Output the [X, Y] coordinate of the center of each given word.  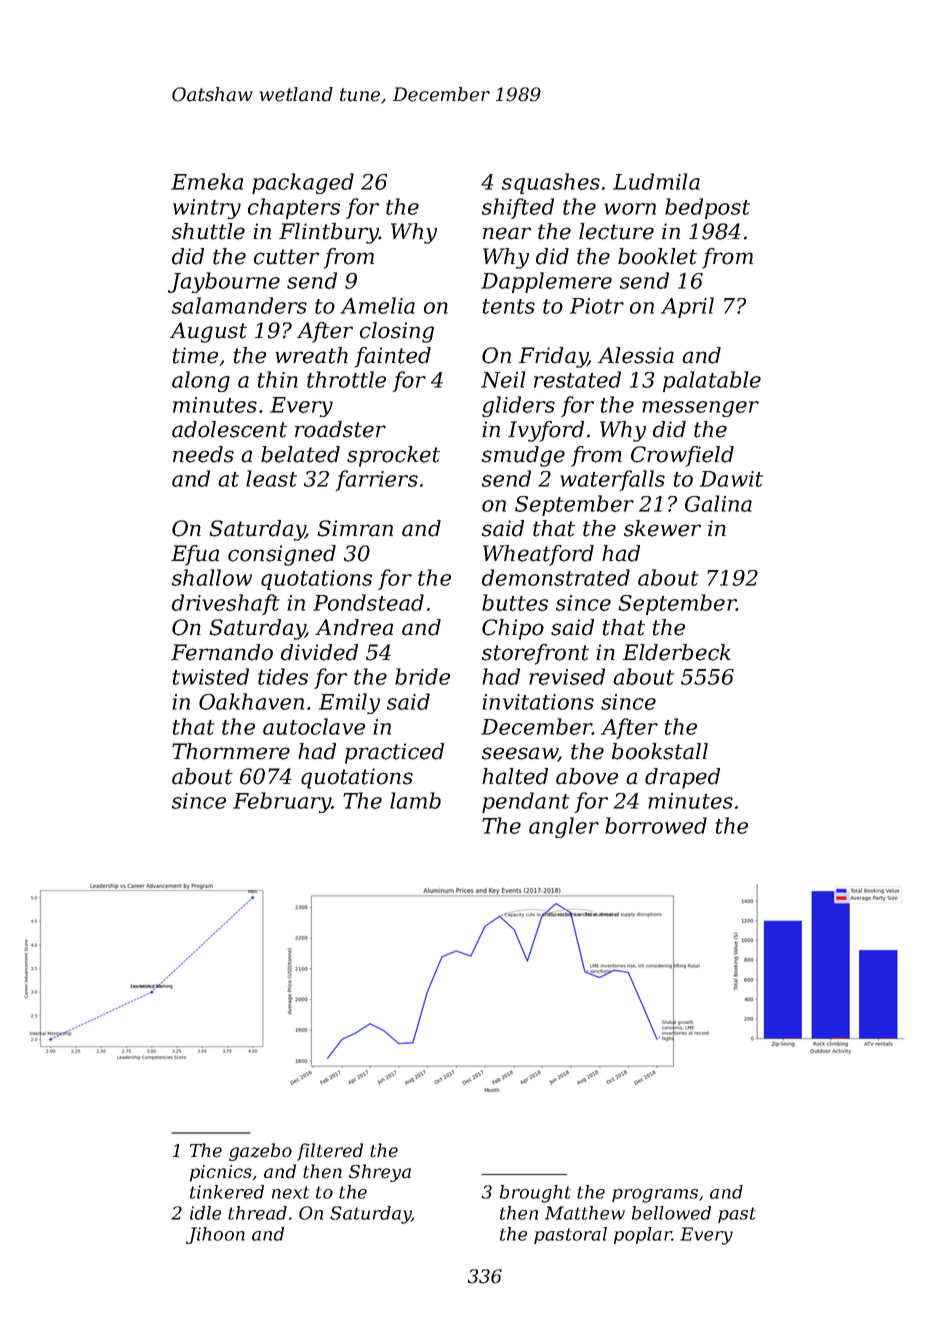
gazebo [260, 1152]
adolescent [229, 429]
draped [682, 778]
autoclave [314, 726]
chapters [294, 208]
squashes [551, 183]
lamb [415, 800]
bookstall [660, 751]
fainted [393, 357]
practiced [394, 753]
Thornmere [231, 751]
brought [535, 1194]
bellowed [671, 1213]
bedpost [707, 208]
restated [577, 379]
